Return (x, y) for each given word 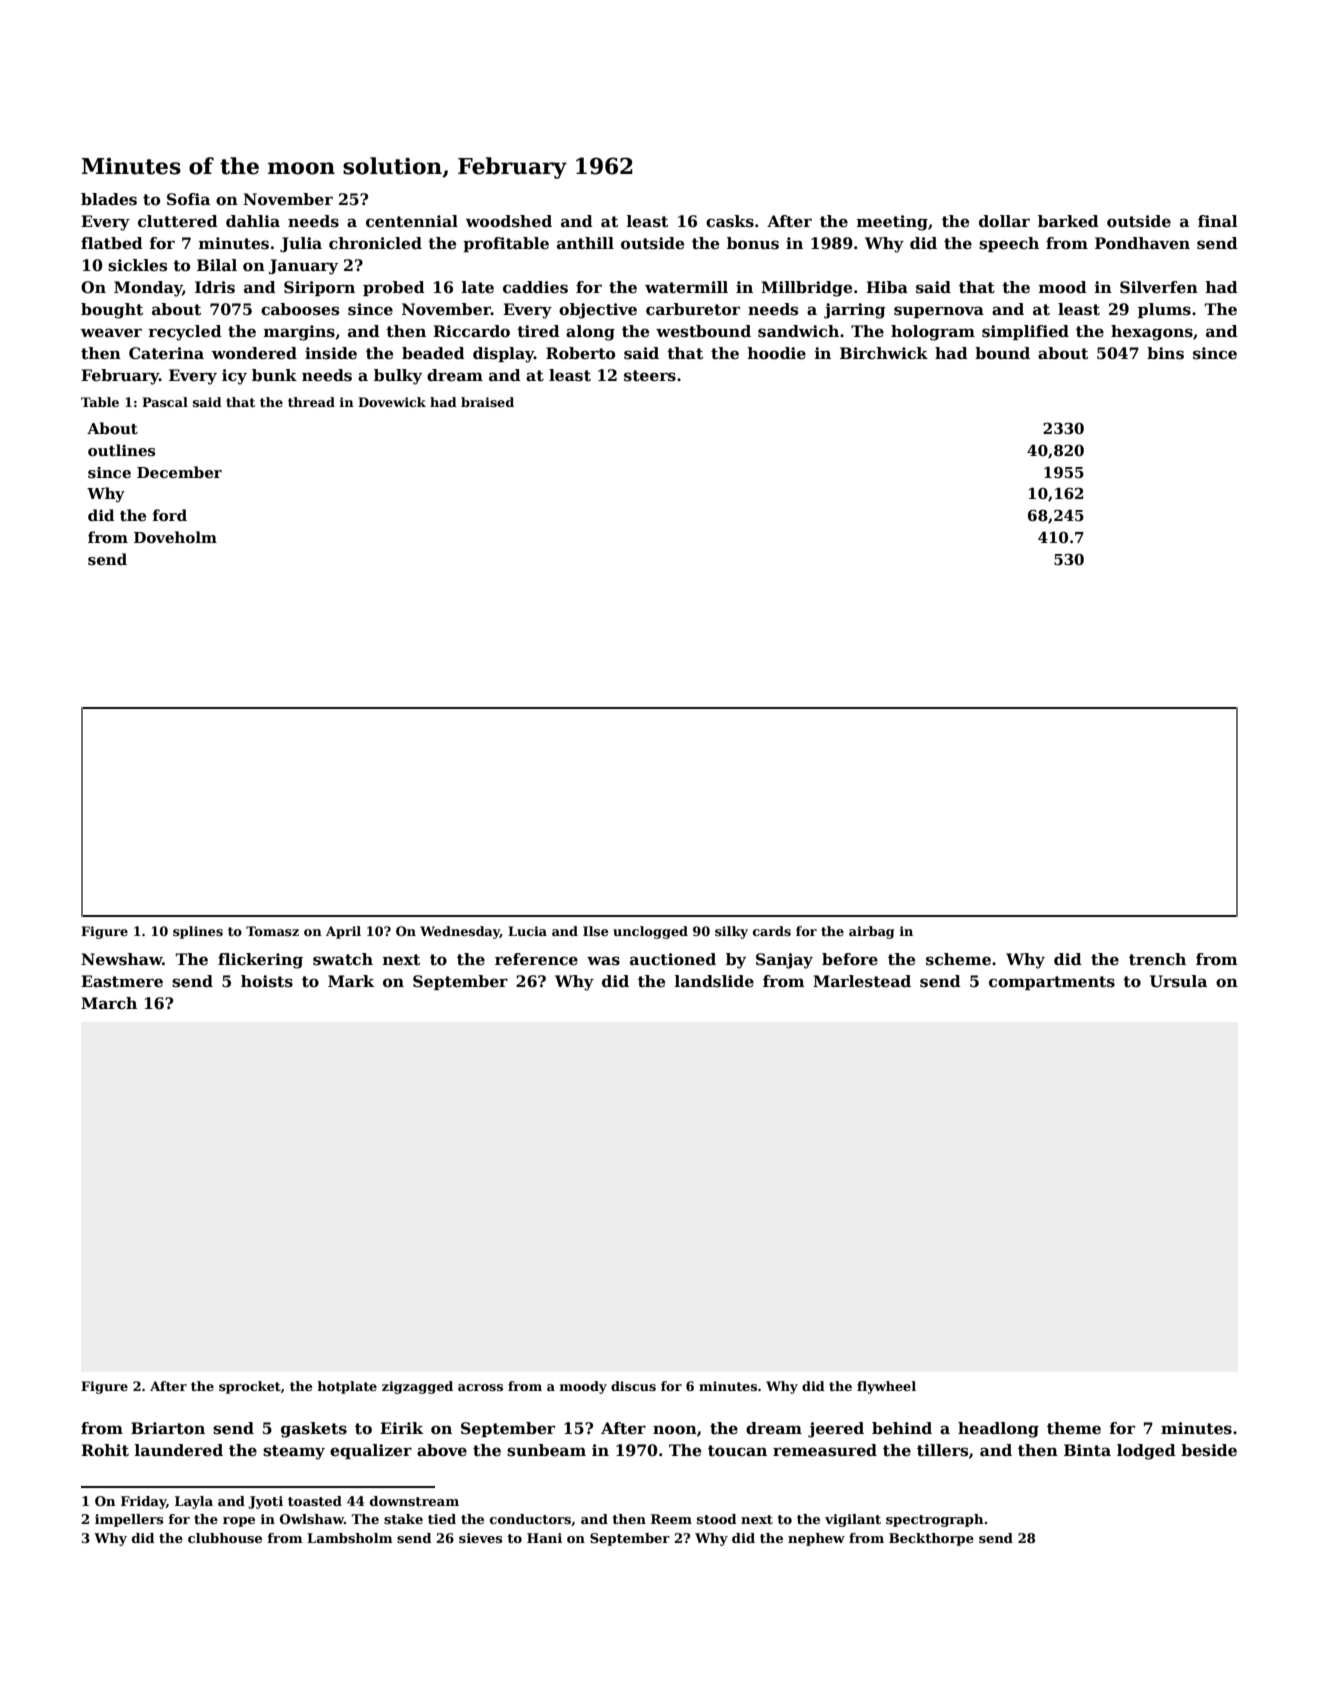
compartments (1052, 983)
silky (731, 932)
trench (1157, 959)
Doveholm (175, 537)
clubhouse (225, 1538)
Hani (544, 1538)
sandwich (798, 331)
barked (1068, 221)
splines (198, 932)
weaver (111, 333)
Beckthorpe (931, 1539)
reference (536, 959)
